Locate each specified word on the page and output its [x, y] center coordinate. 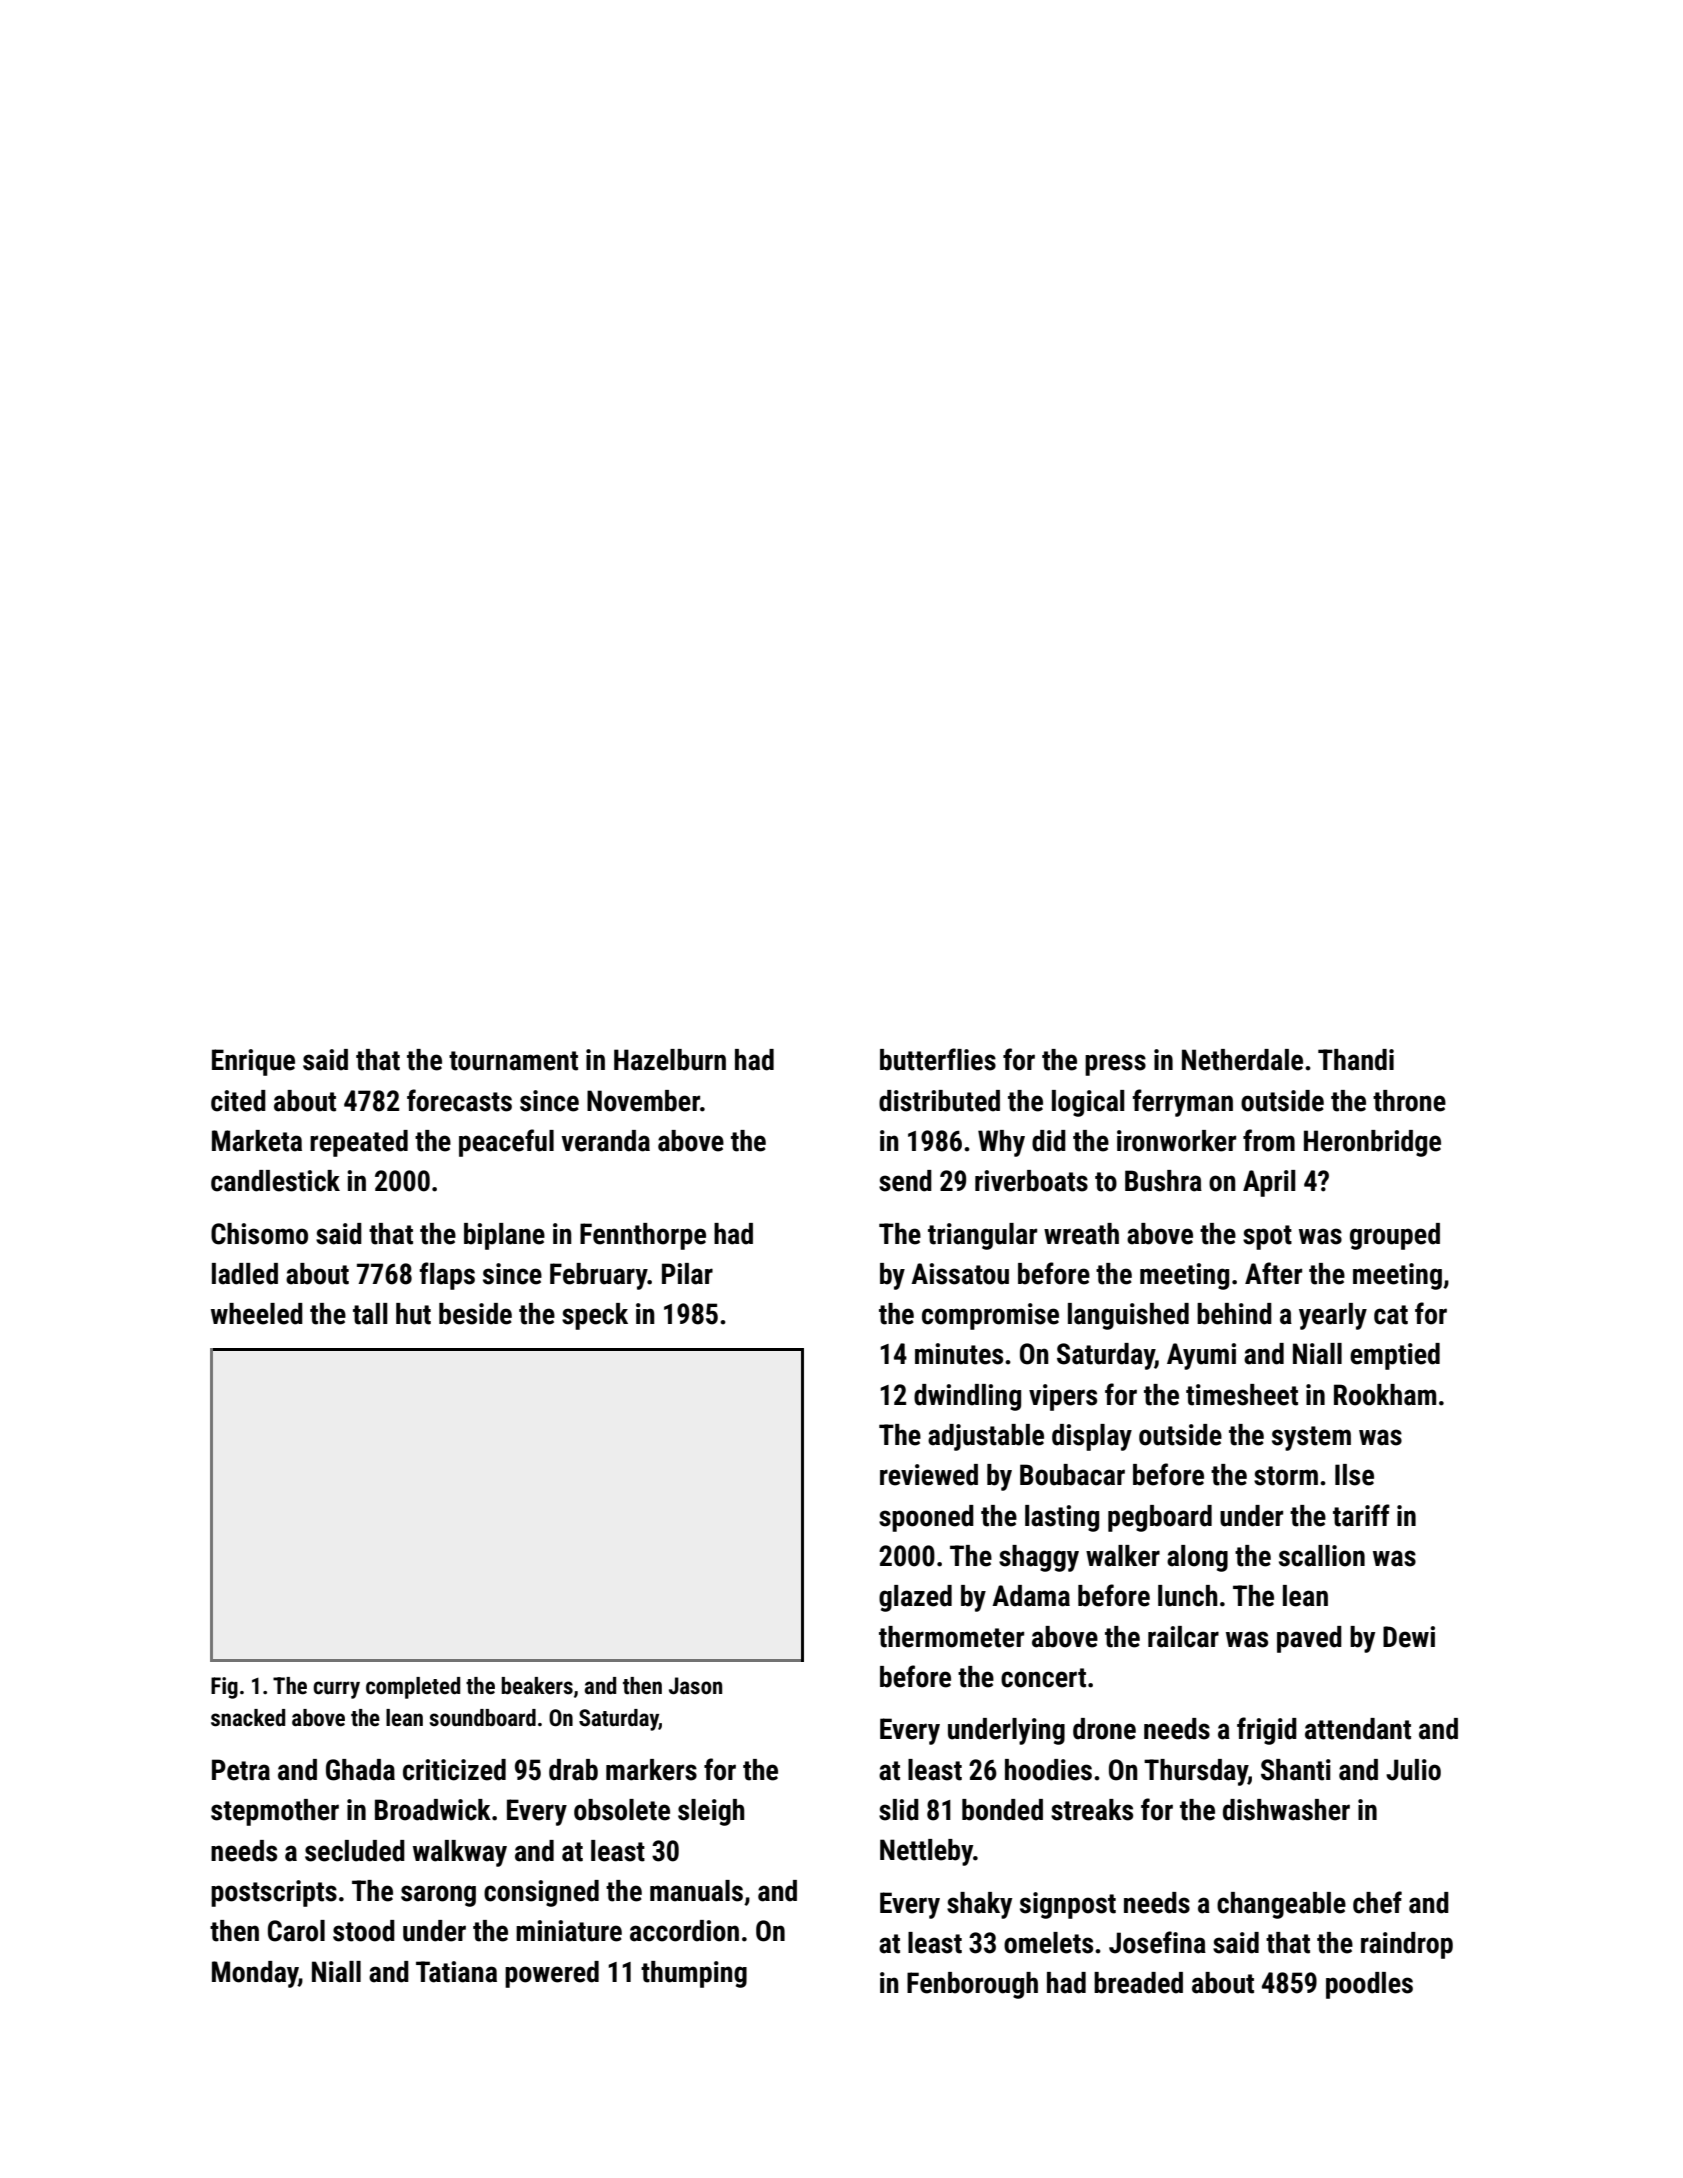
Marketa [257, 1141]
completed [413, 1688]
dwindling [967, 1397]
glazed [915, 1598]
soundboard [482, 1718]
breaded [1138, 1983]
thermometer [951, 1637]
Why [1001, 1143]
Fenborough [972, 1985]
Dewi [1409, 1637]
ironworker [1176, 1141]
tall [370, 1314]
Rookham [1385, 1395]
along [1197, 1558]
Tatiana [456, 1972]
